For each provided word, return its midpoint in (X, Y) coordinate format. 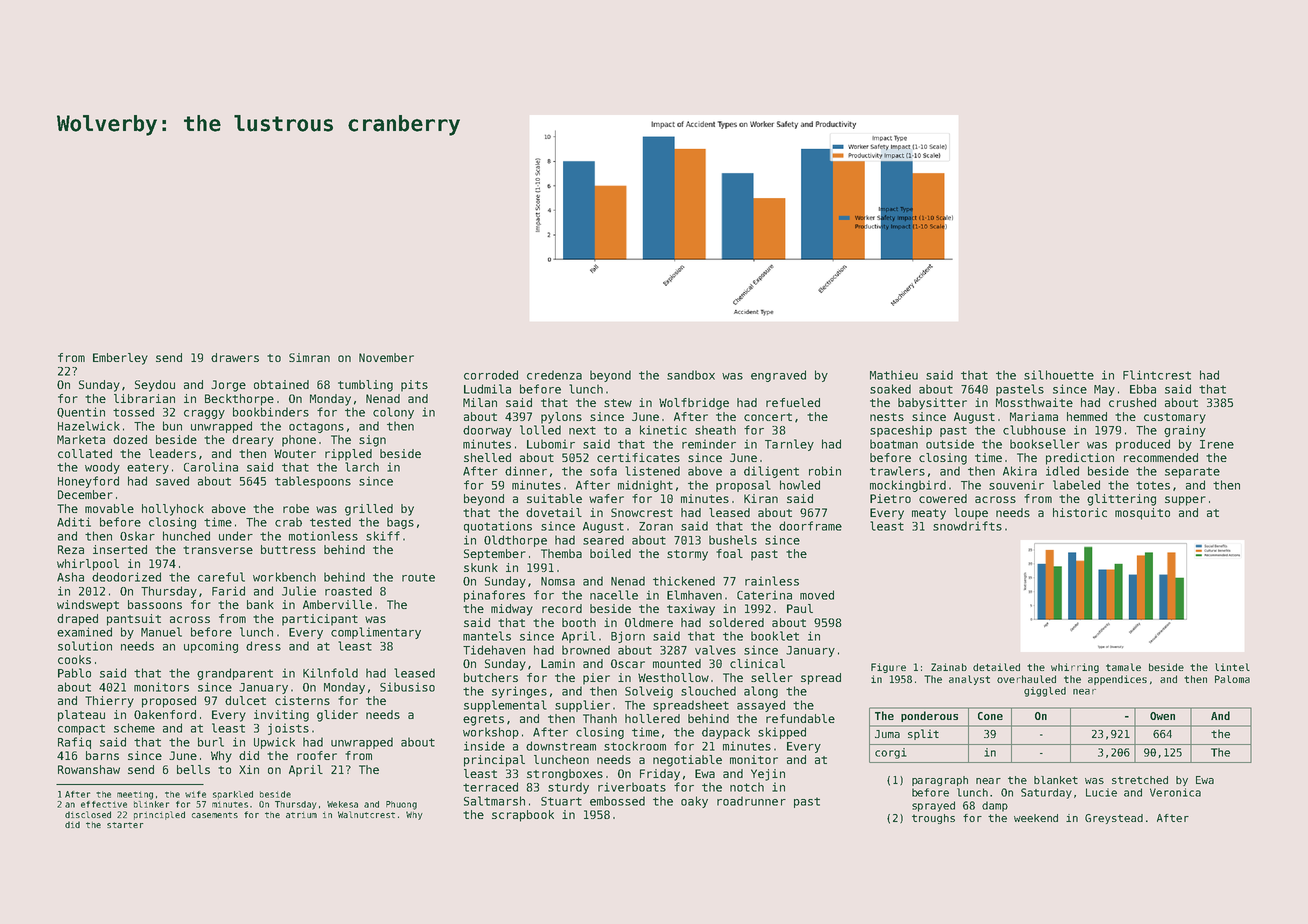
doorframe (810, 526)
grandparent (235, 674)
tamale (1123, 667)
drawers (235, 357)
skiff (383, 536)
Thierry (109, 702)
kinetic (663, 430)
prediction (1080, 459)
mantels (487, 636)
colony (393, 413)
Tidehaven (494, 650)
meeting (135, 795)
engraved (778, 376)
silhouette (1059, 375)
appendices (1117, 680)
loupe (971, 514)
